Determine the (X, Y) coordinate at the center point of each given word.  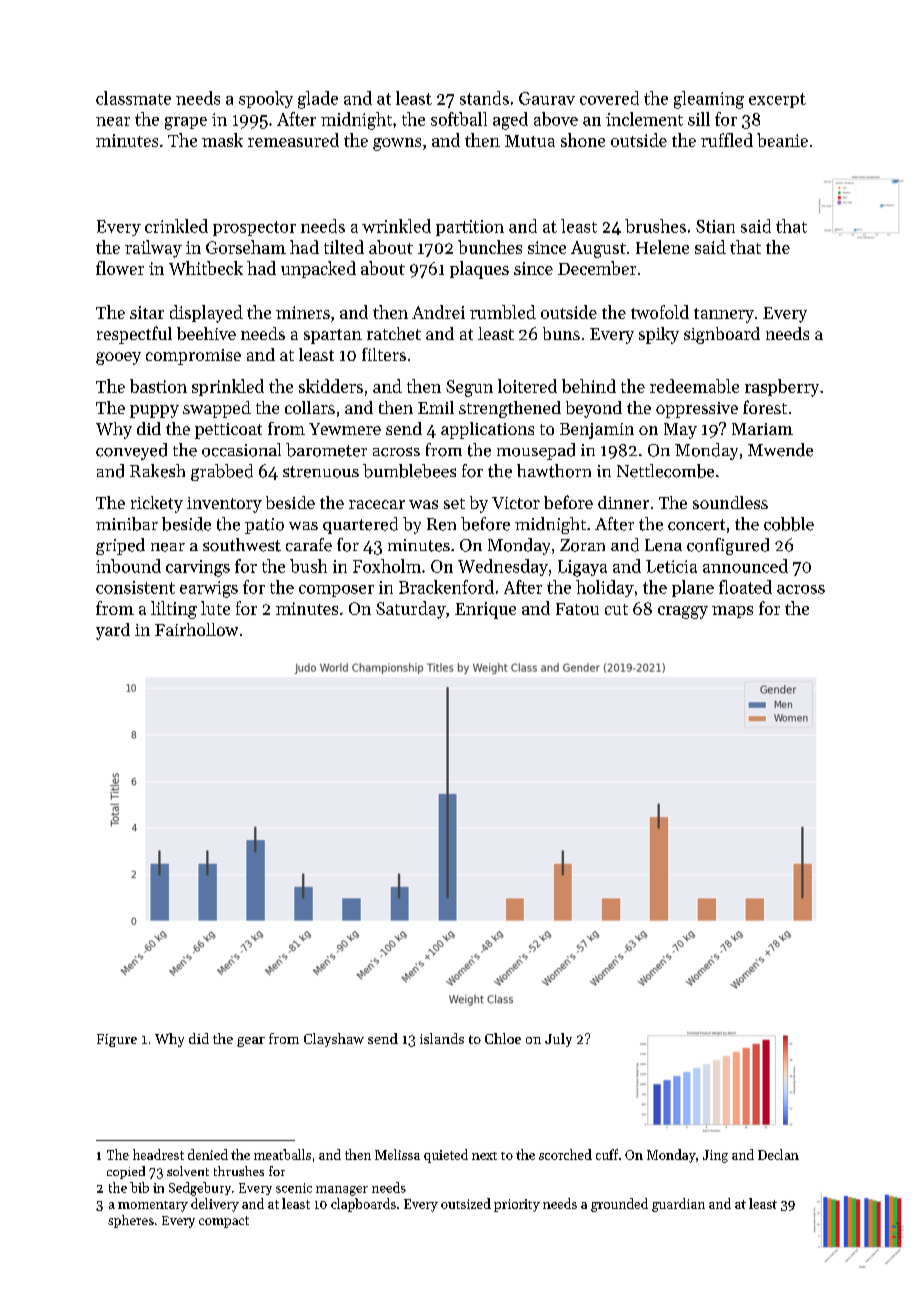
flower (120, 268)
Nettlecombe (665, 471)
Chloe (503, 1038)
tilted (344, 247)
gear (251, 1042)
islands (442, 1038)
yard (113, 631)
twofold (660, 312)
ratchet (394, 333)
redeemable (694, 386)
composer (336, 591)
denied (208, 1154)
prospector (254, 228)
